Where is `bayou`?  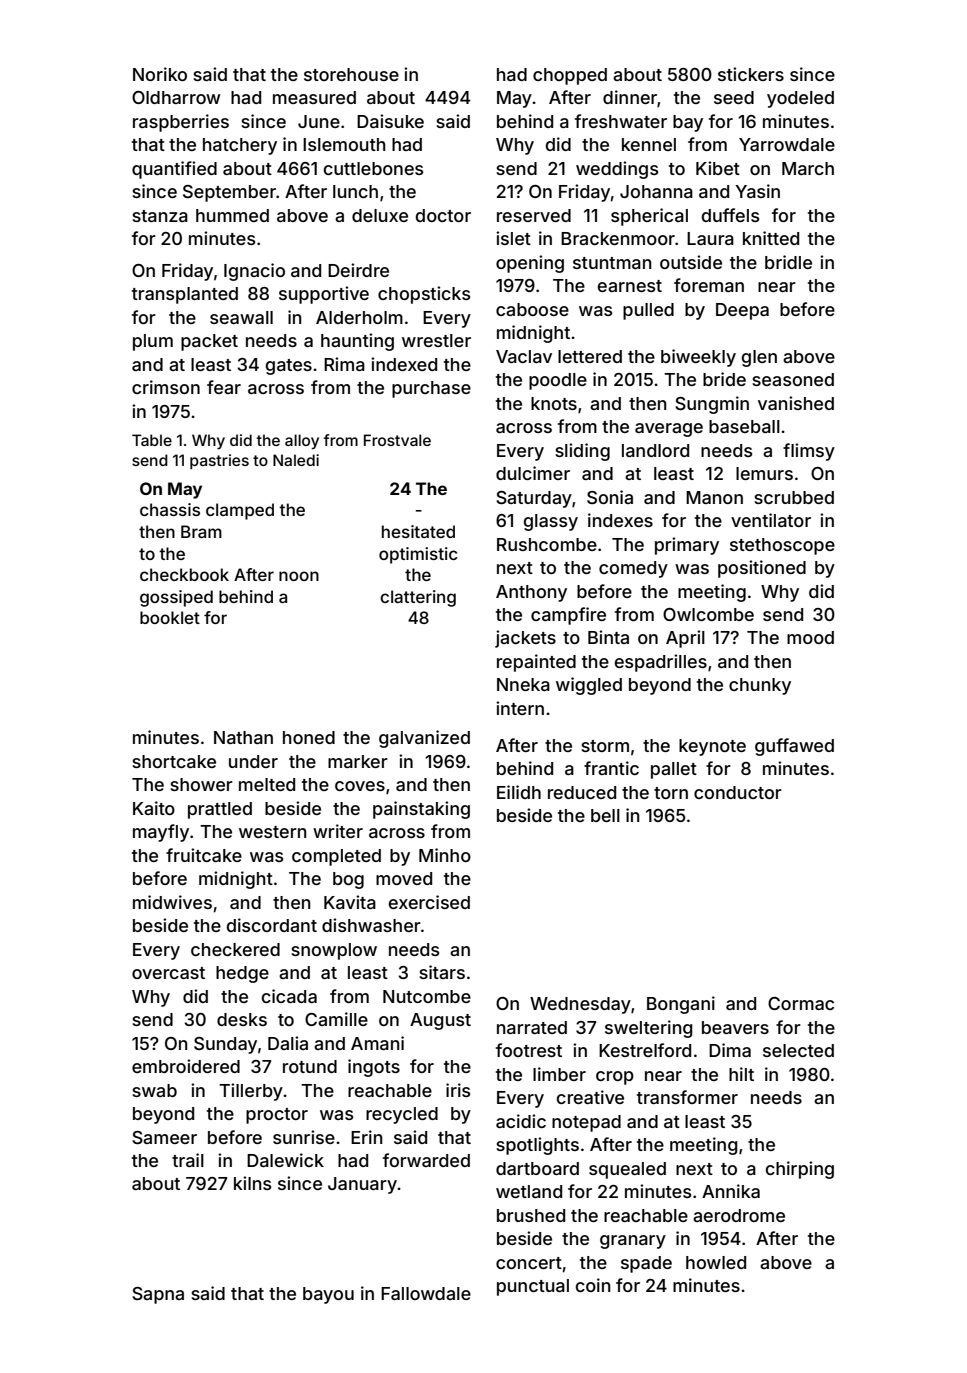 bayou is located at coordinates (328, 1295).
